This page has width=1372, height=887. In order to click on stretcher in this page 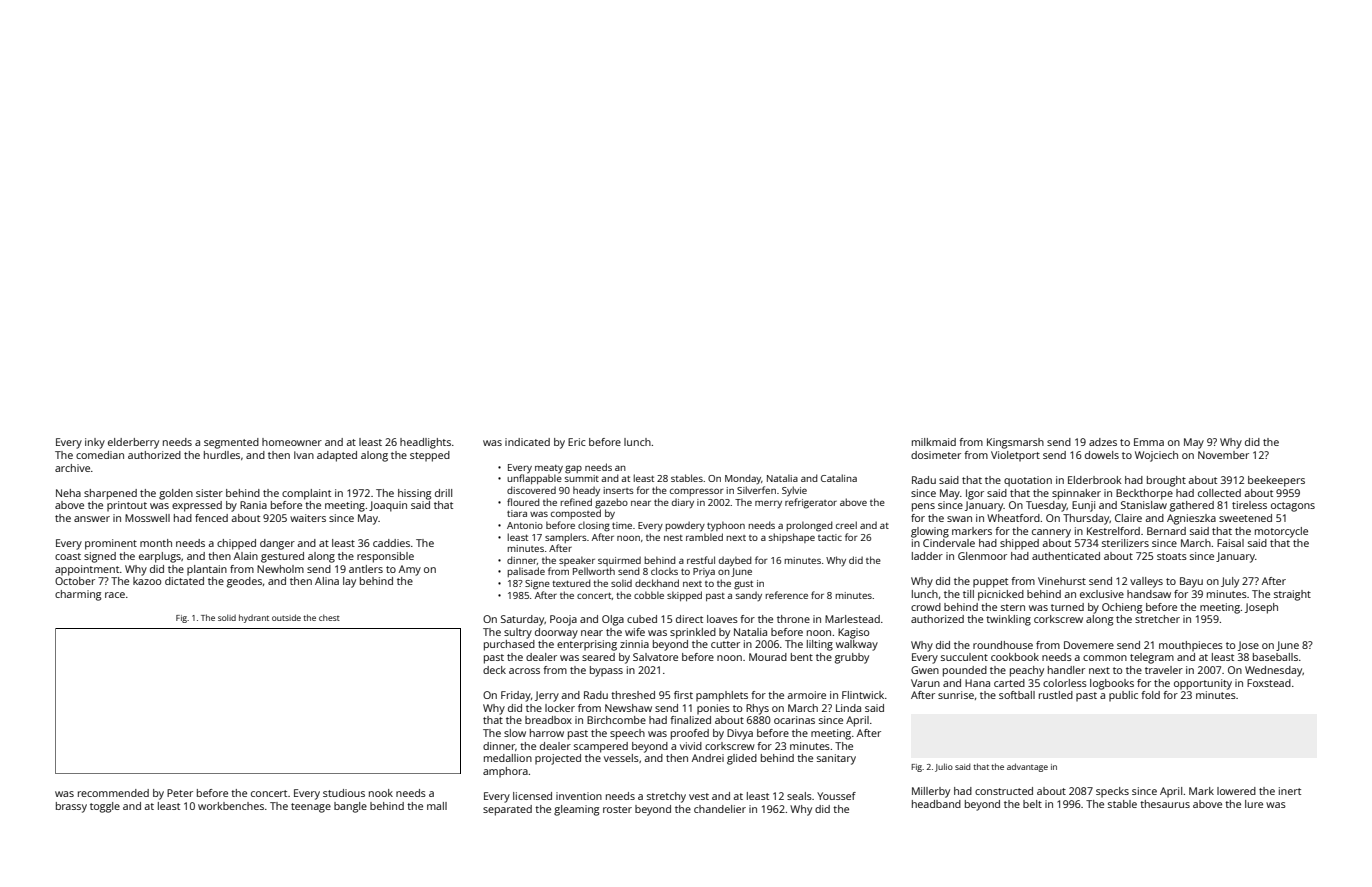, I will do `click(1157, 619)`.
